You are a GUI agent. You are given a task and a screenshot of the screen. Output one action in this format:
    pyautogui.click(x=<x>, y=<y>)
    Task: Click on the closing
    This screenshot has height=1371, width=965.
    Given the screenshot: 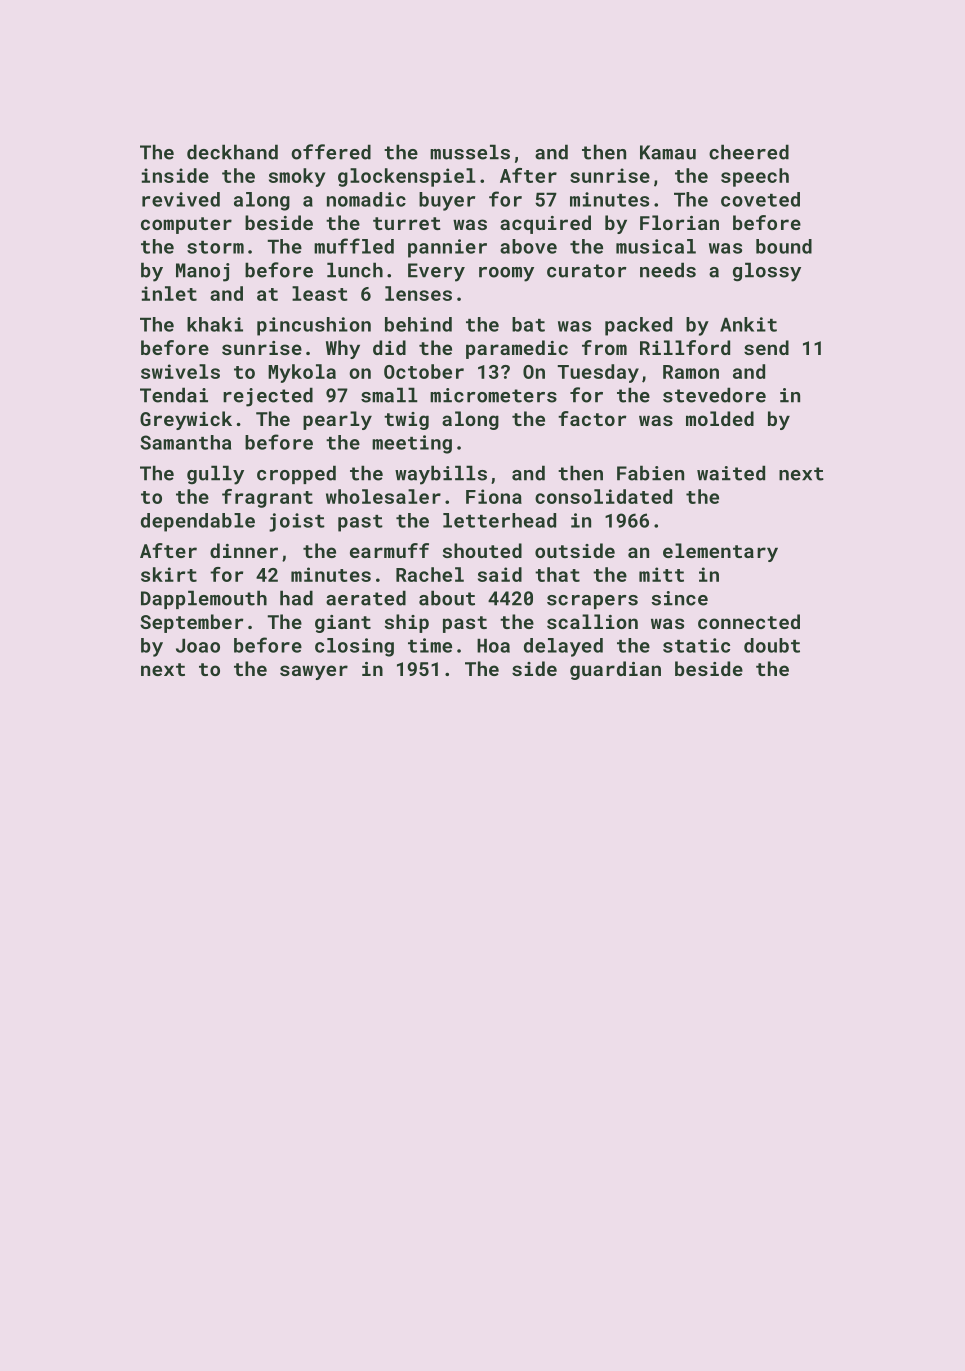 What is the action you would take?
    pyautogui.click(x=354, y=647)
